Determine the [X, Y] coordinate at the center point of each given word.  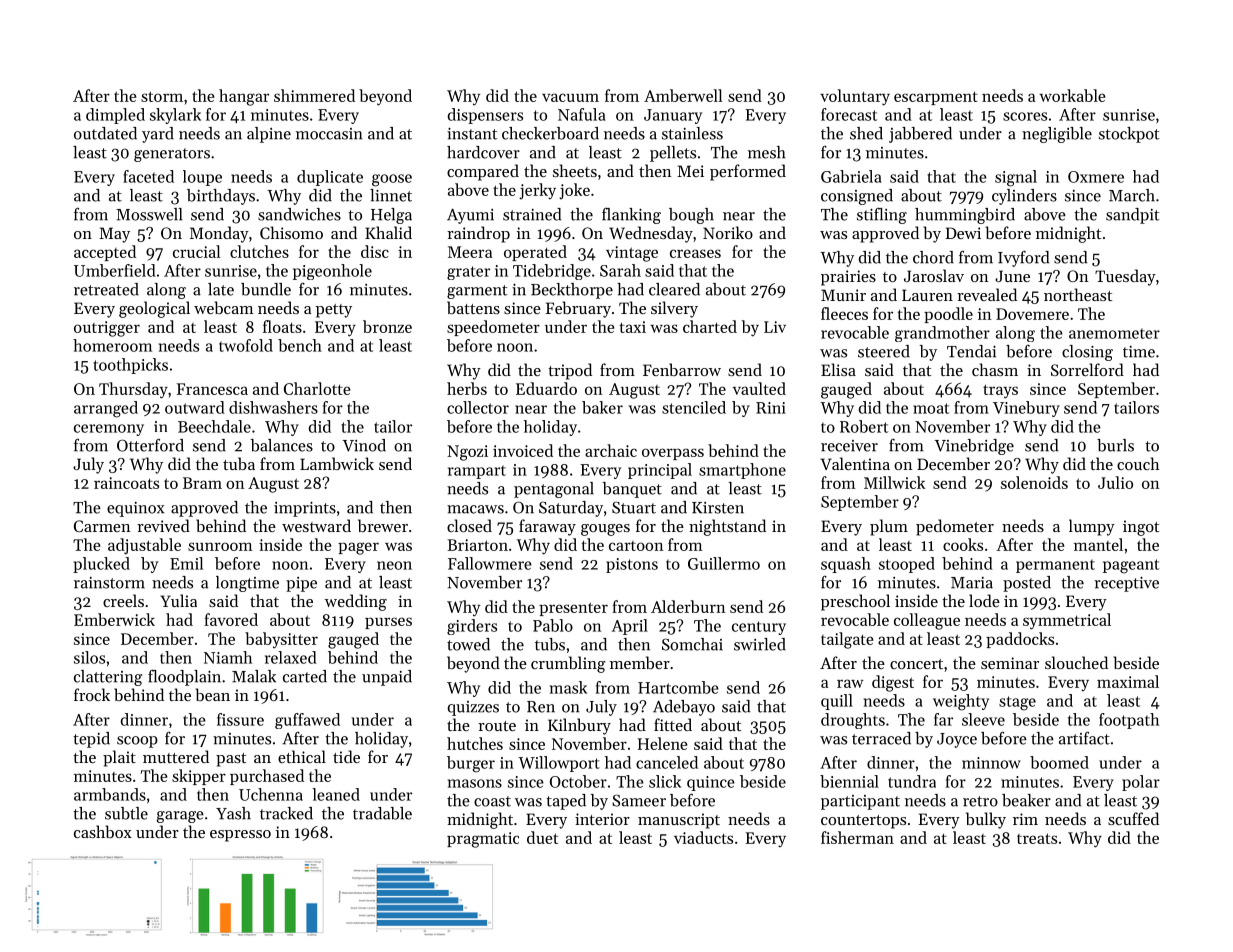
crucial [196, 251]
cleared [674, 289]
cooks [963, 544]
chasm [995, 369]
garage [180, 817]
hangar [244, 97]
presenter [573, 609]
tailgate [847, 640]
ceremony [109, 430]
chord [933, 257]
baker [602, 407]
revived [163, 525]
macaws [475, 509]
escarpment [936, 98]
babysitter [281, 640]
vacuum [570, 97]
